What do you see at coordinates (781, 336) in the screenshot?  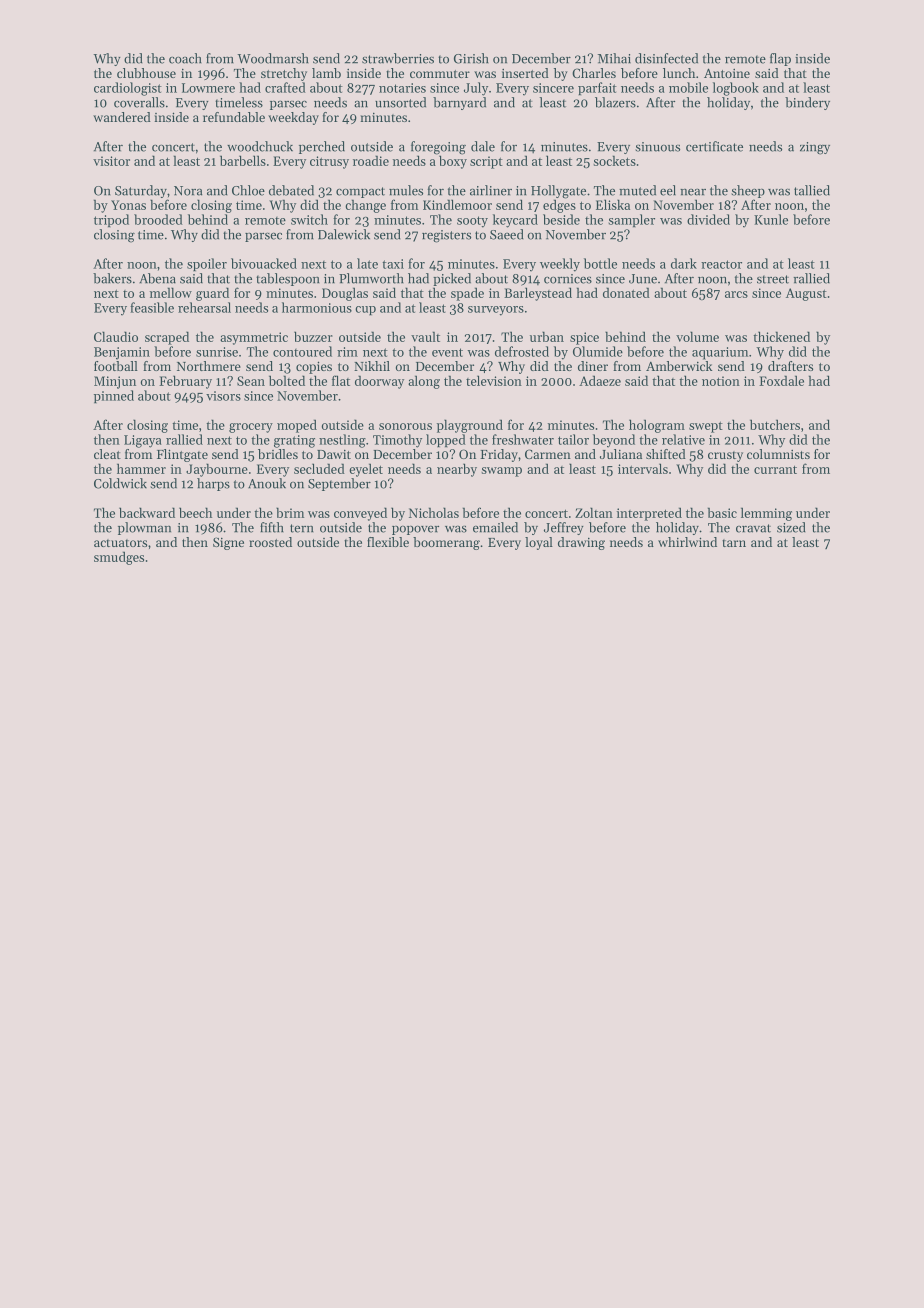 I see `thickened` at bounding box center [781, 336].
